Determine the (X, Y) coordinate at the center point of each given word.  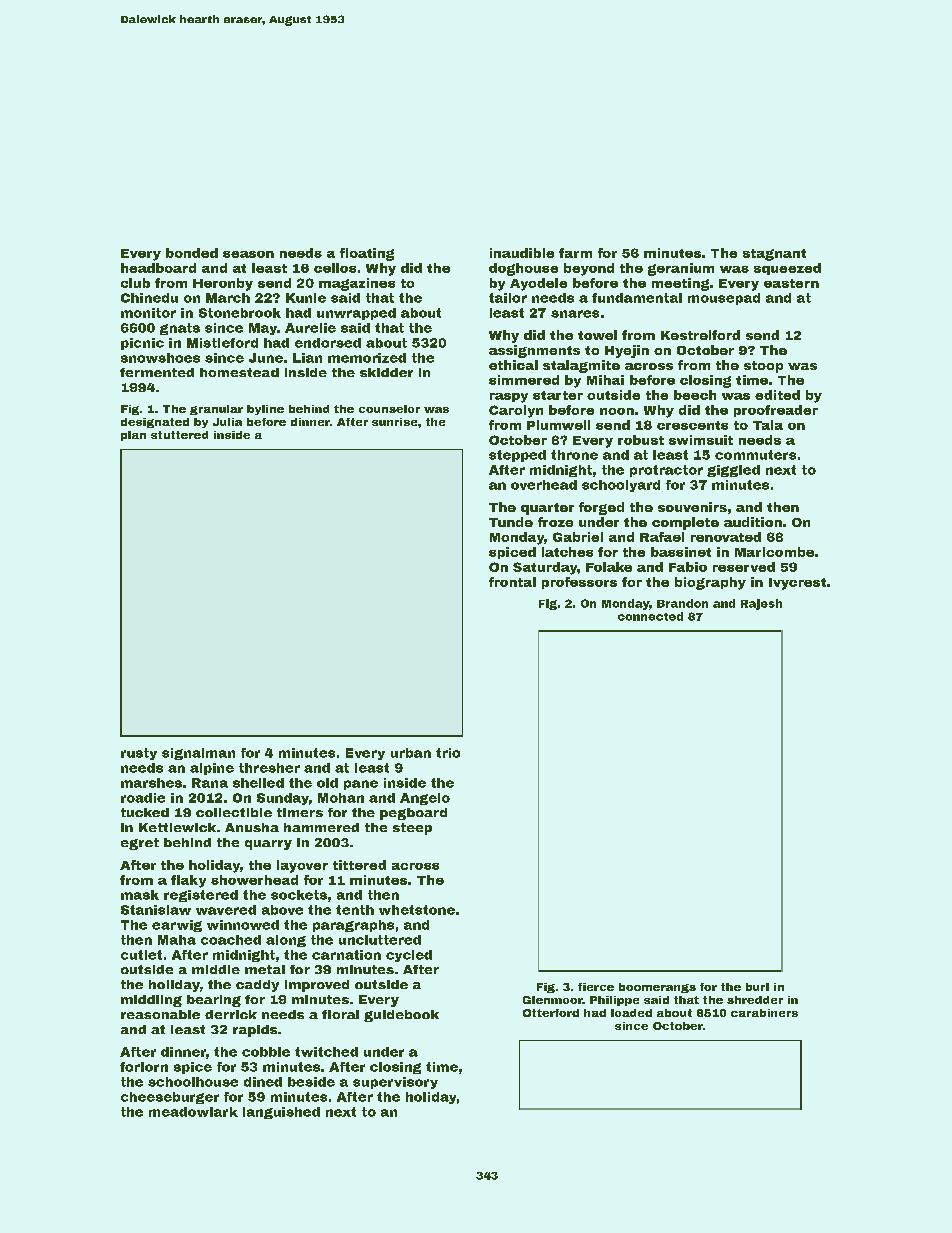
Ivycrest (797, 584)
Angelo (425, 799)
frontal (512, 582)
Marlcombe (774, 552)
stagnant (774, 255)
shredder (755, 1000)
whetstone (417, 910)
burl (757, 987)
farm (575, 253)
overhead (544, 485)
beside (311, 1082)
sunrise (394, 422)
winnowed (243, 925)
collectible (234, 812)
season (248, 254)
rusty (139, 754)
